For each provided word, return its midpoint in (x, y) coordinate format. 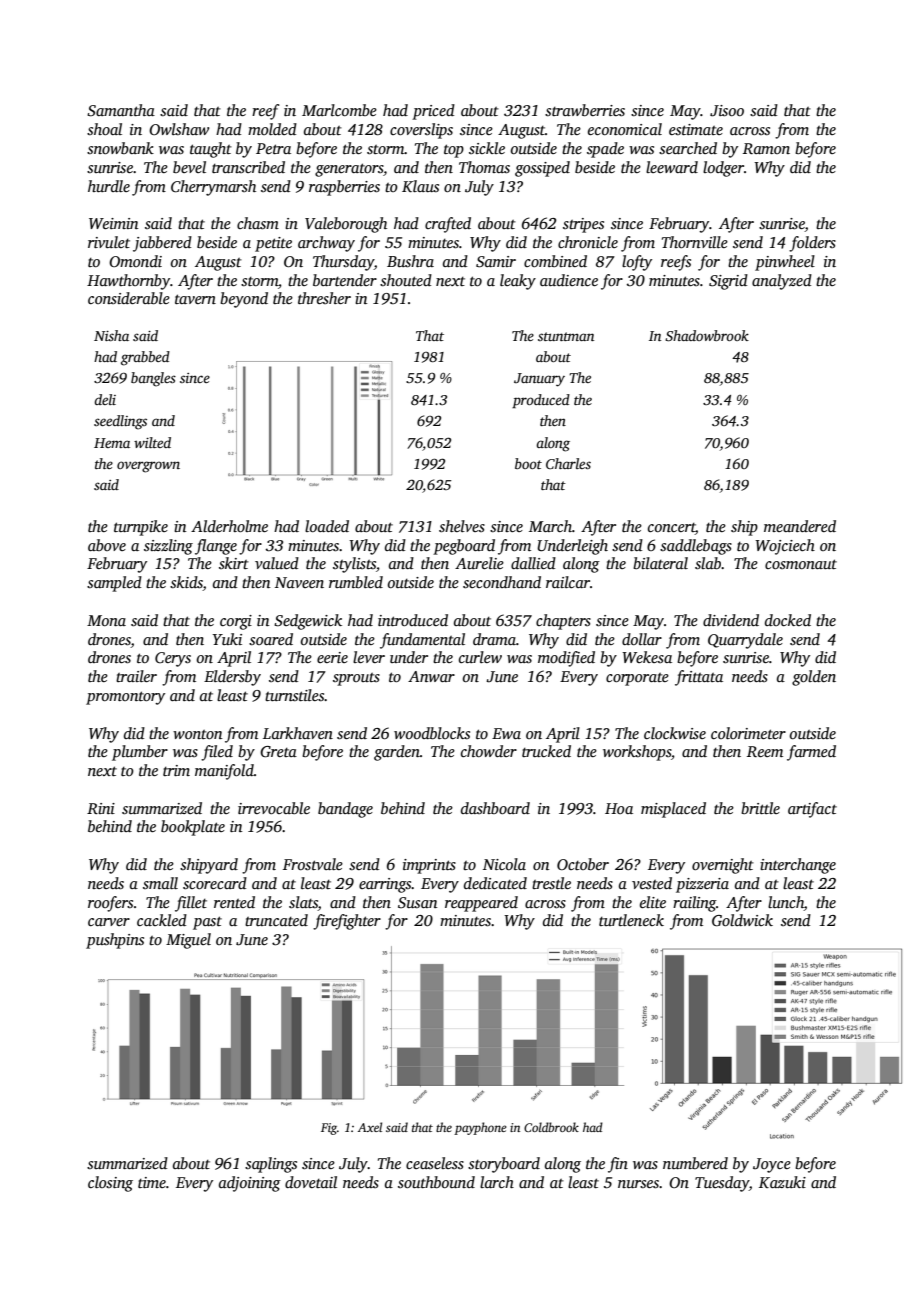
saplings (271, 1165)
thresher (324, 298)
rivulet (109, 242)
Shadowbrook (707, 335)
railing (694, 904)
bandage (345, 810)
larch (497, 1182)
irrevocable (274, 808)
